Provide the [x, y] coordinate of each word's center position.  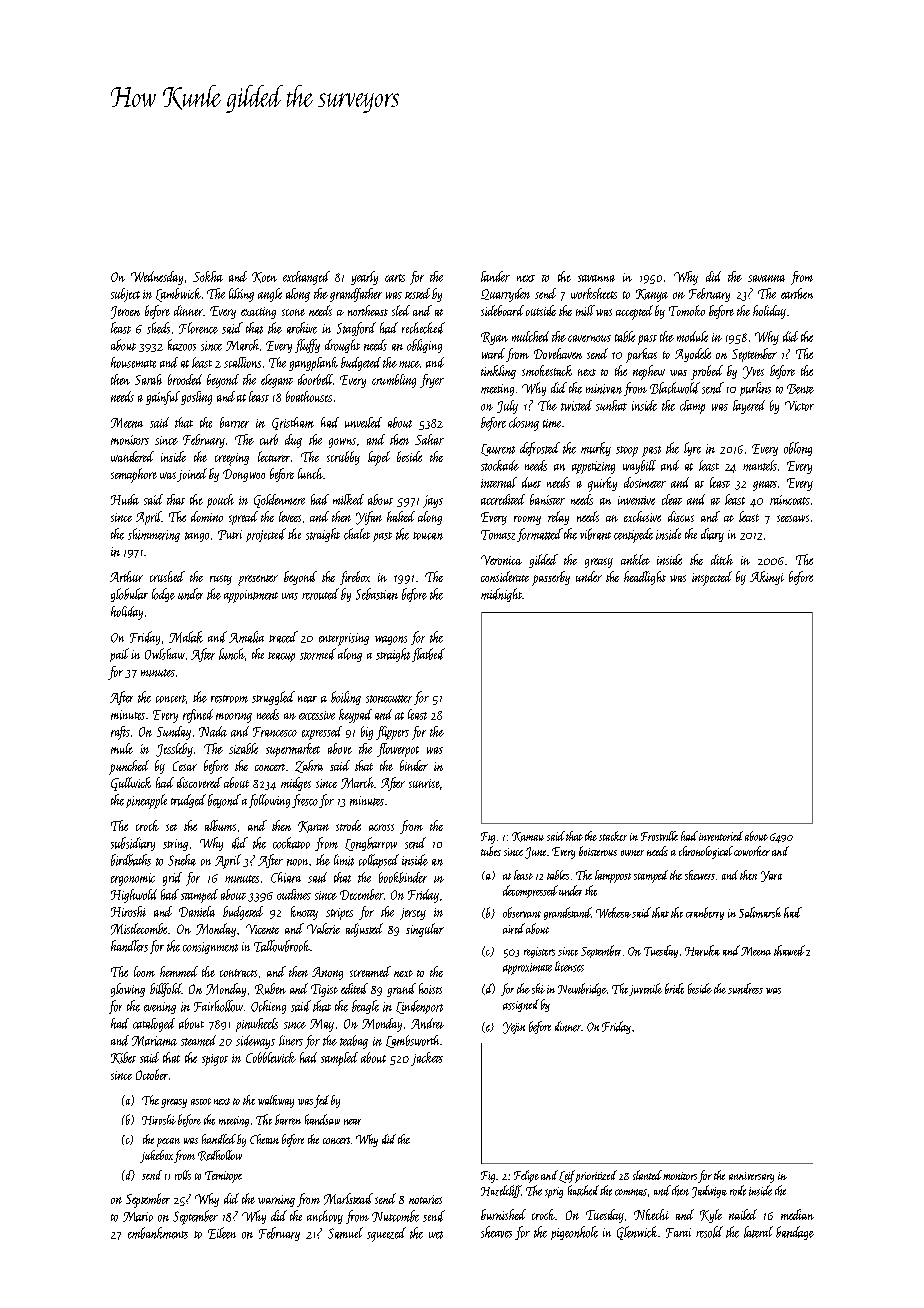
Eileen [222, 1233]
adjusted [364, 930]
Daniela [197, 911]
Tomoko [687, 310]
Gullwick [131, 784]
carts [395, 278]
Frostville [659, 836]
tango [197, 537]
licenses [569, 966]
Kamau [528, 837]
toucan [428, 536]
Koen [264, 277]
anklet [635, 559]
